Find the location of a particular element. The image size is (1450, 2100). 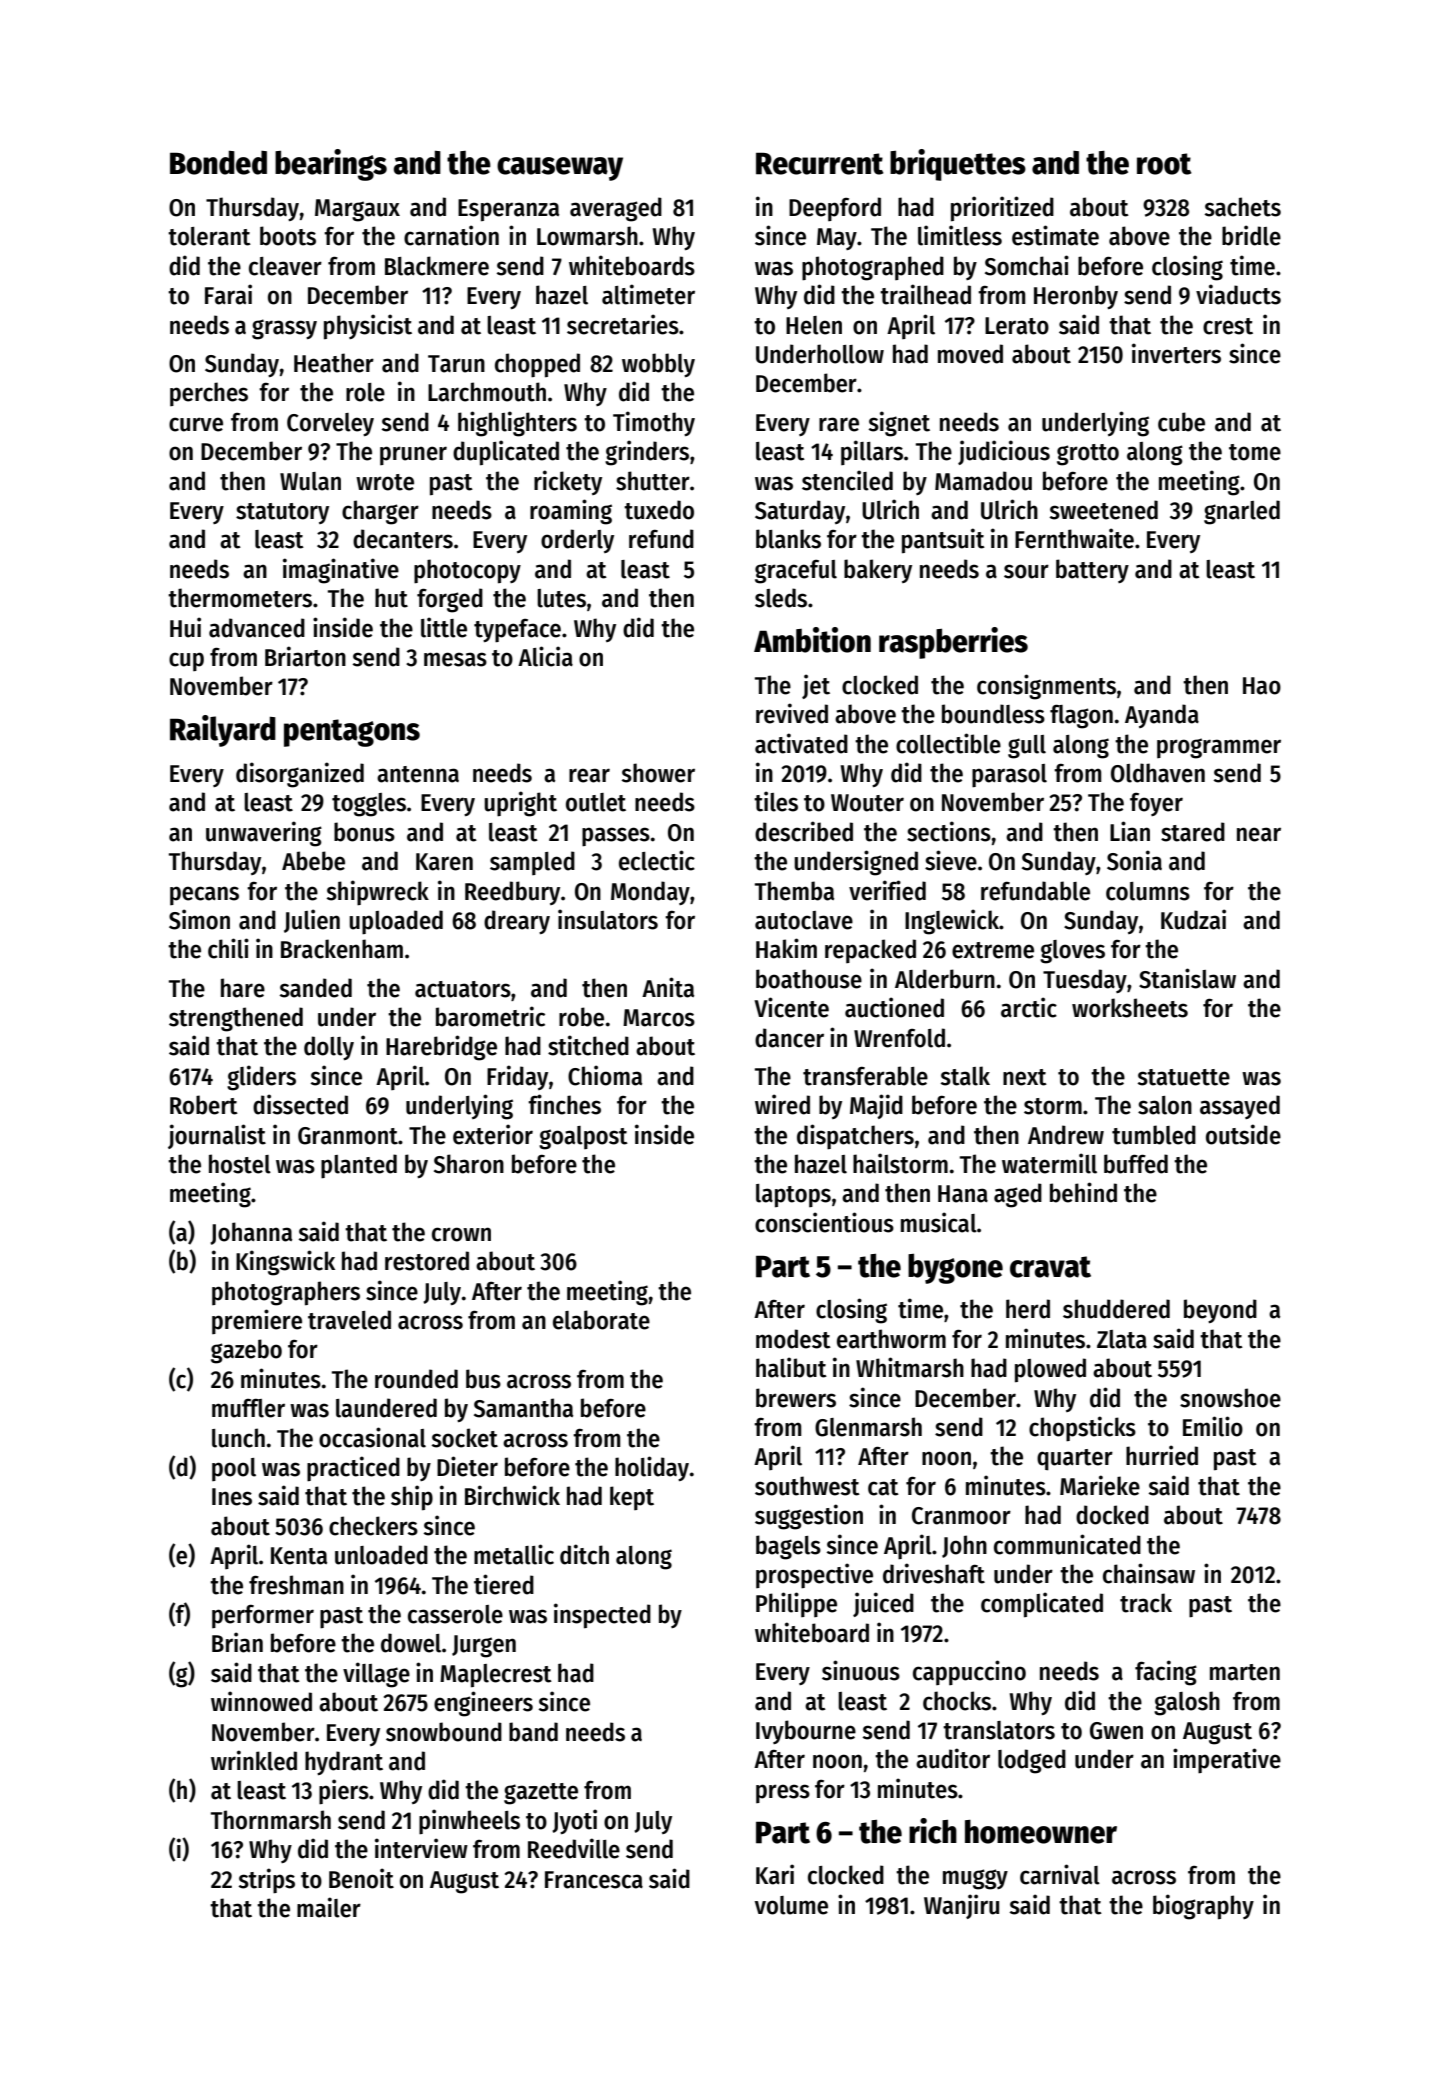

tolerant is located at coordinates (209, 236).
